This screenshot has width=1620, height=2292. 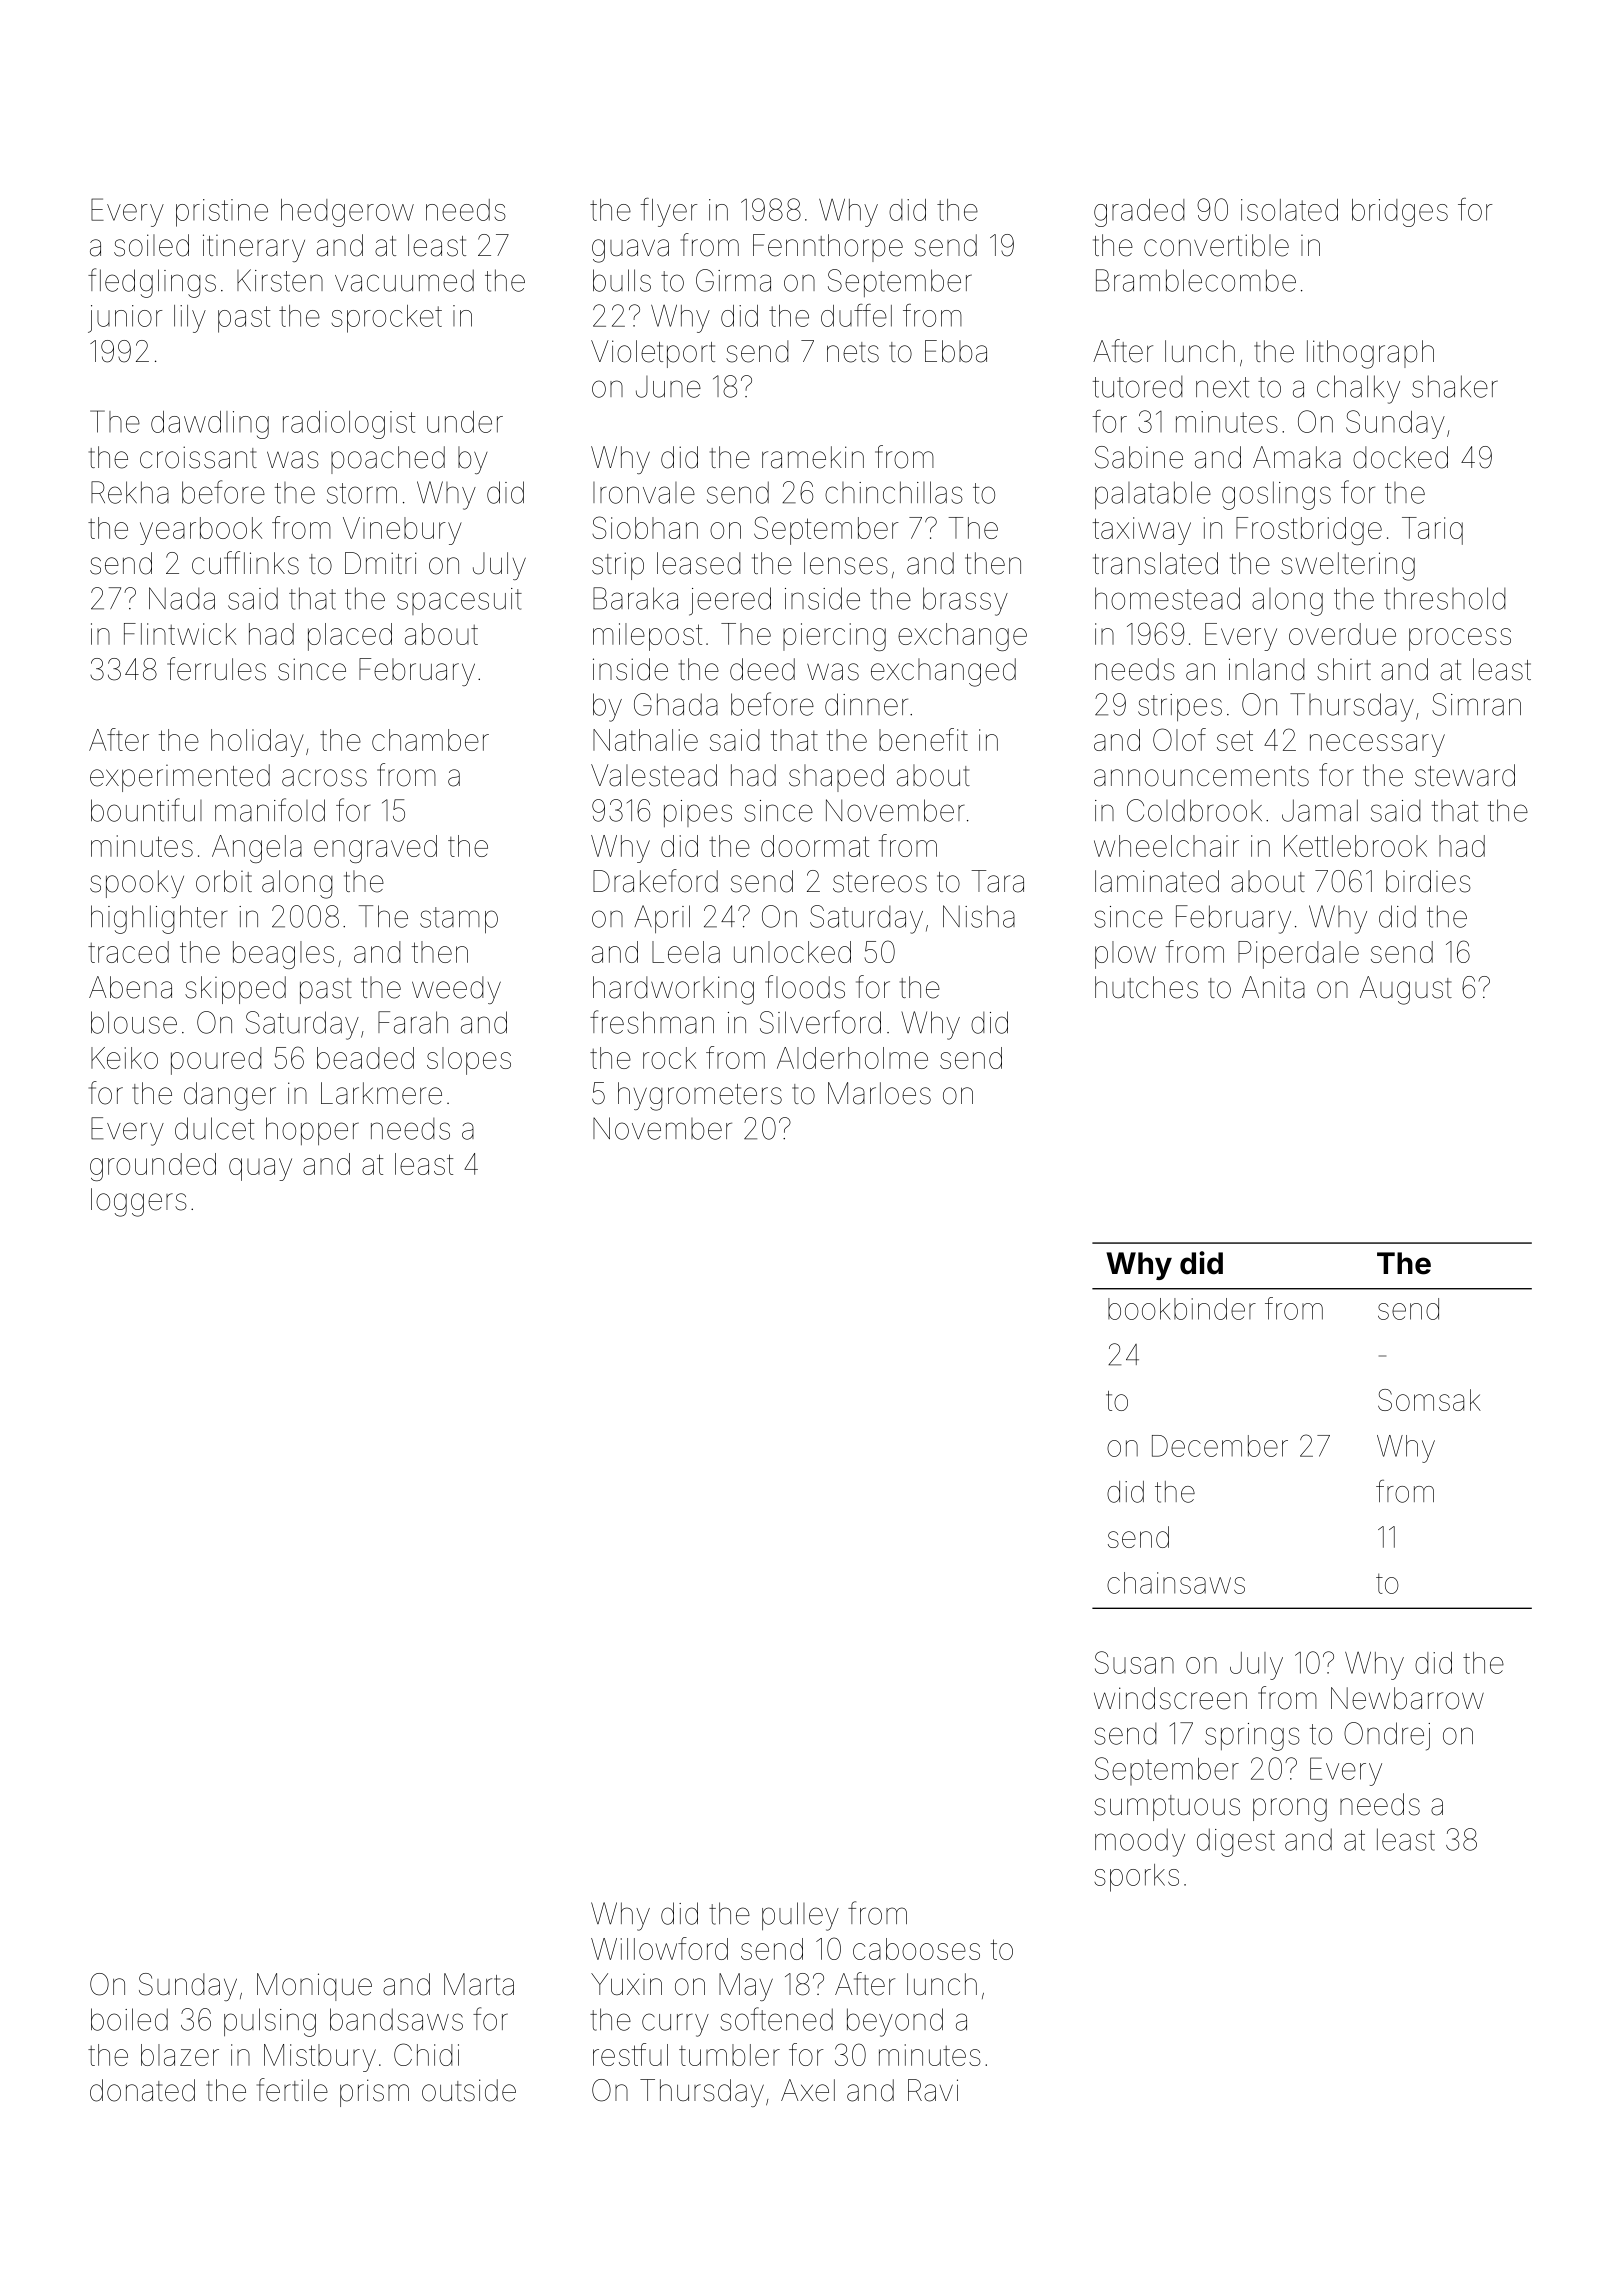 What do you see at coordinates (1179, 739) in the screenshot?
I see `Olof` at bounding box center [1179, 739].
